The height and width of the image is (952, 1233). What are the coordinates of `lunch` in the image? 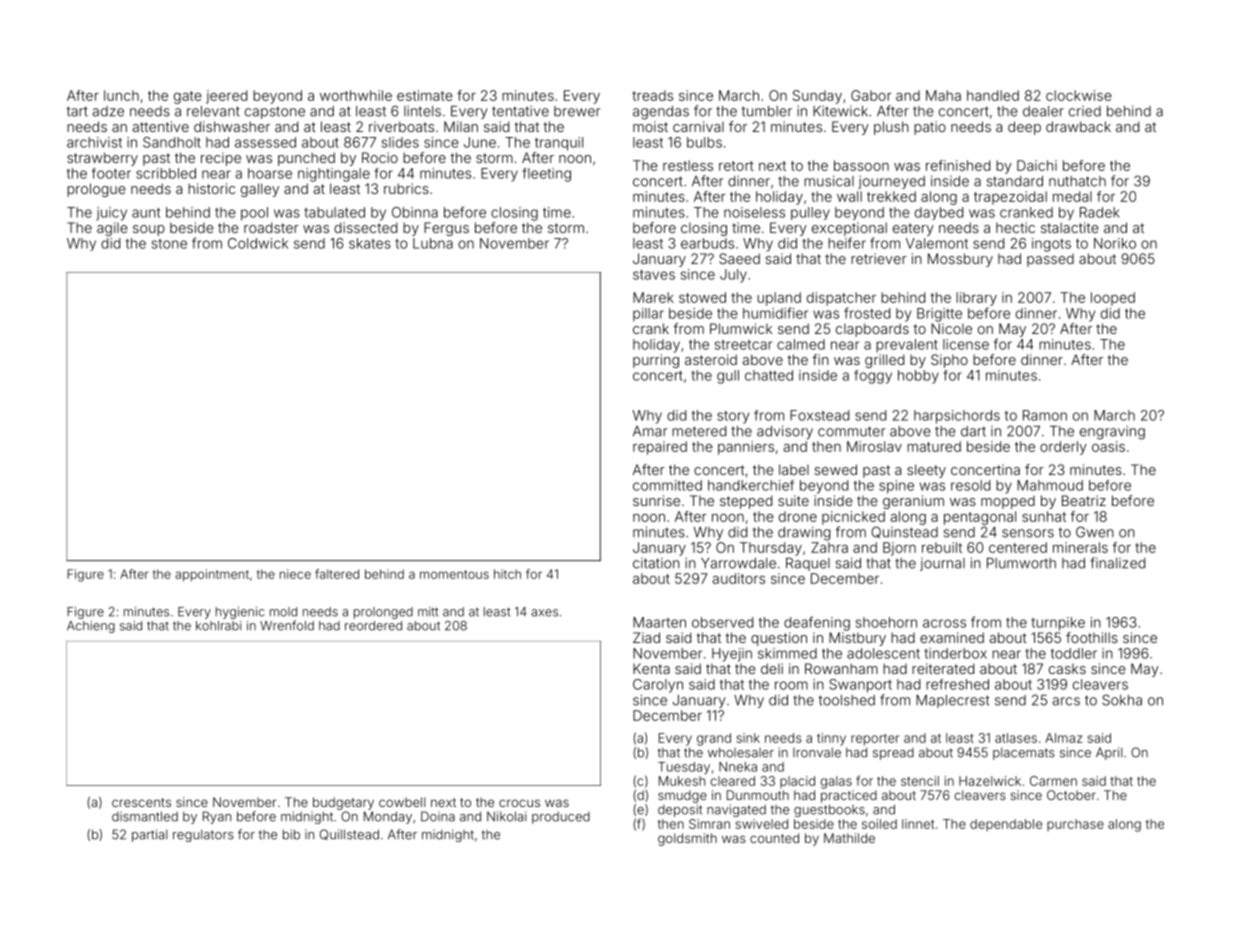 It's located at (121, 95).
